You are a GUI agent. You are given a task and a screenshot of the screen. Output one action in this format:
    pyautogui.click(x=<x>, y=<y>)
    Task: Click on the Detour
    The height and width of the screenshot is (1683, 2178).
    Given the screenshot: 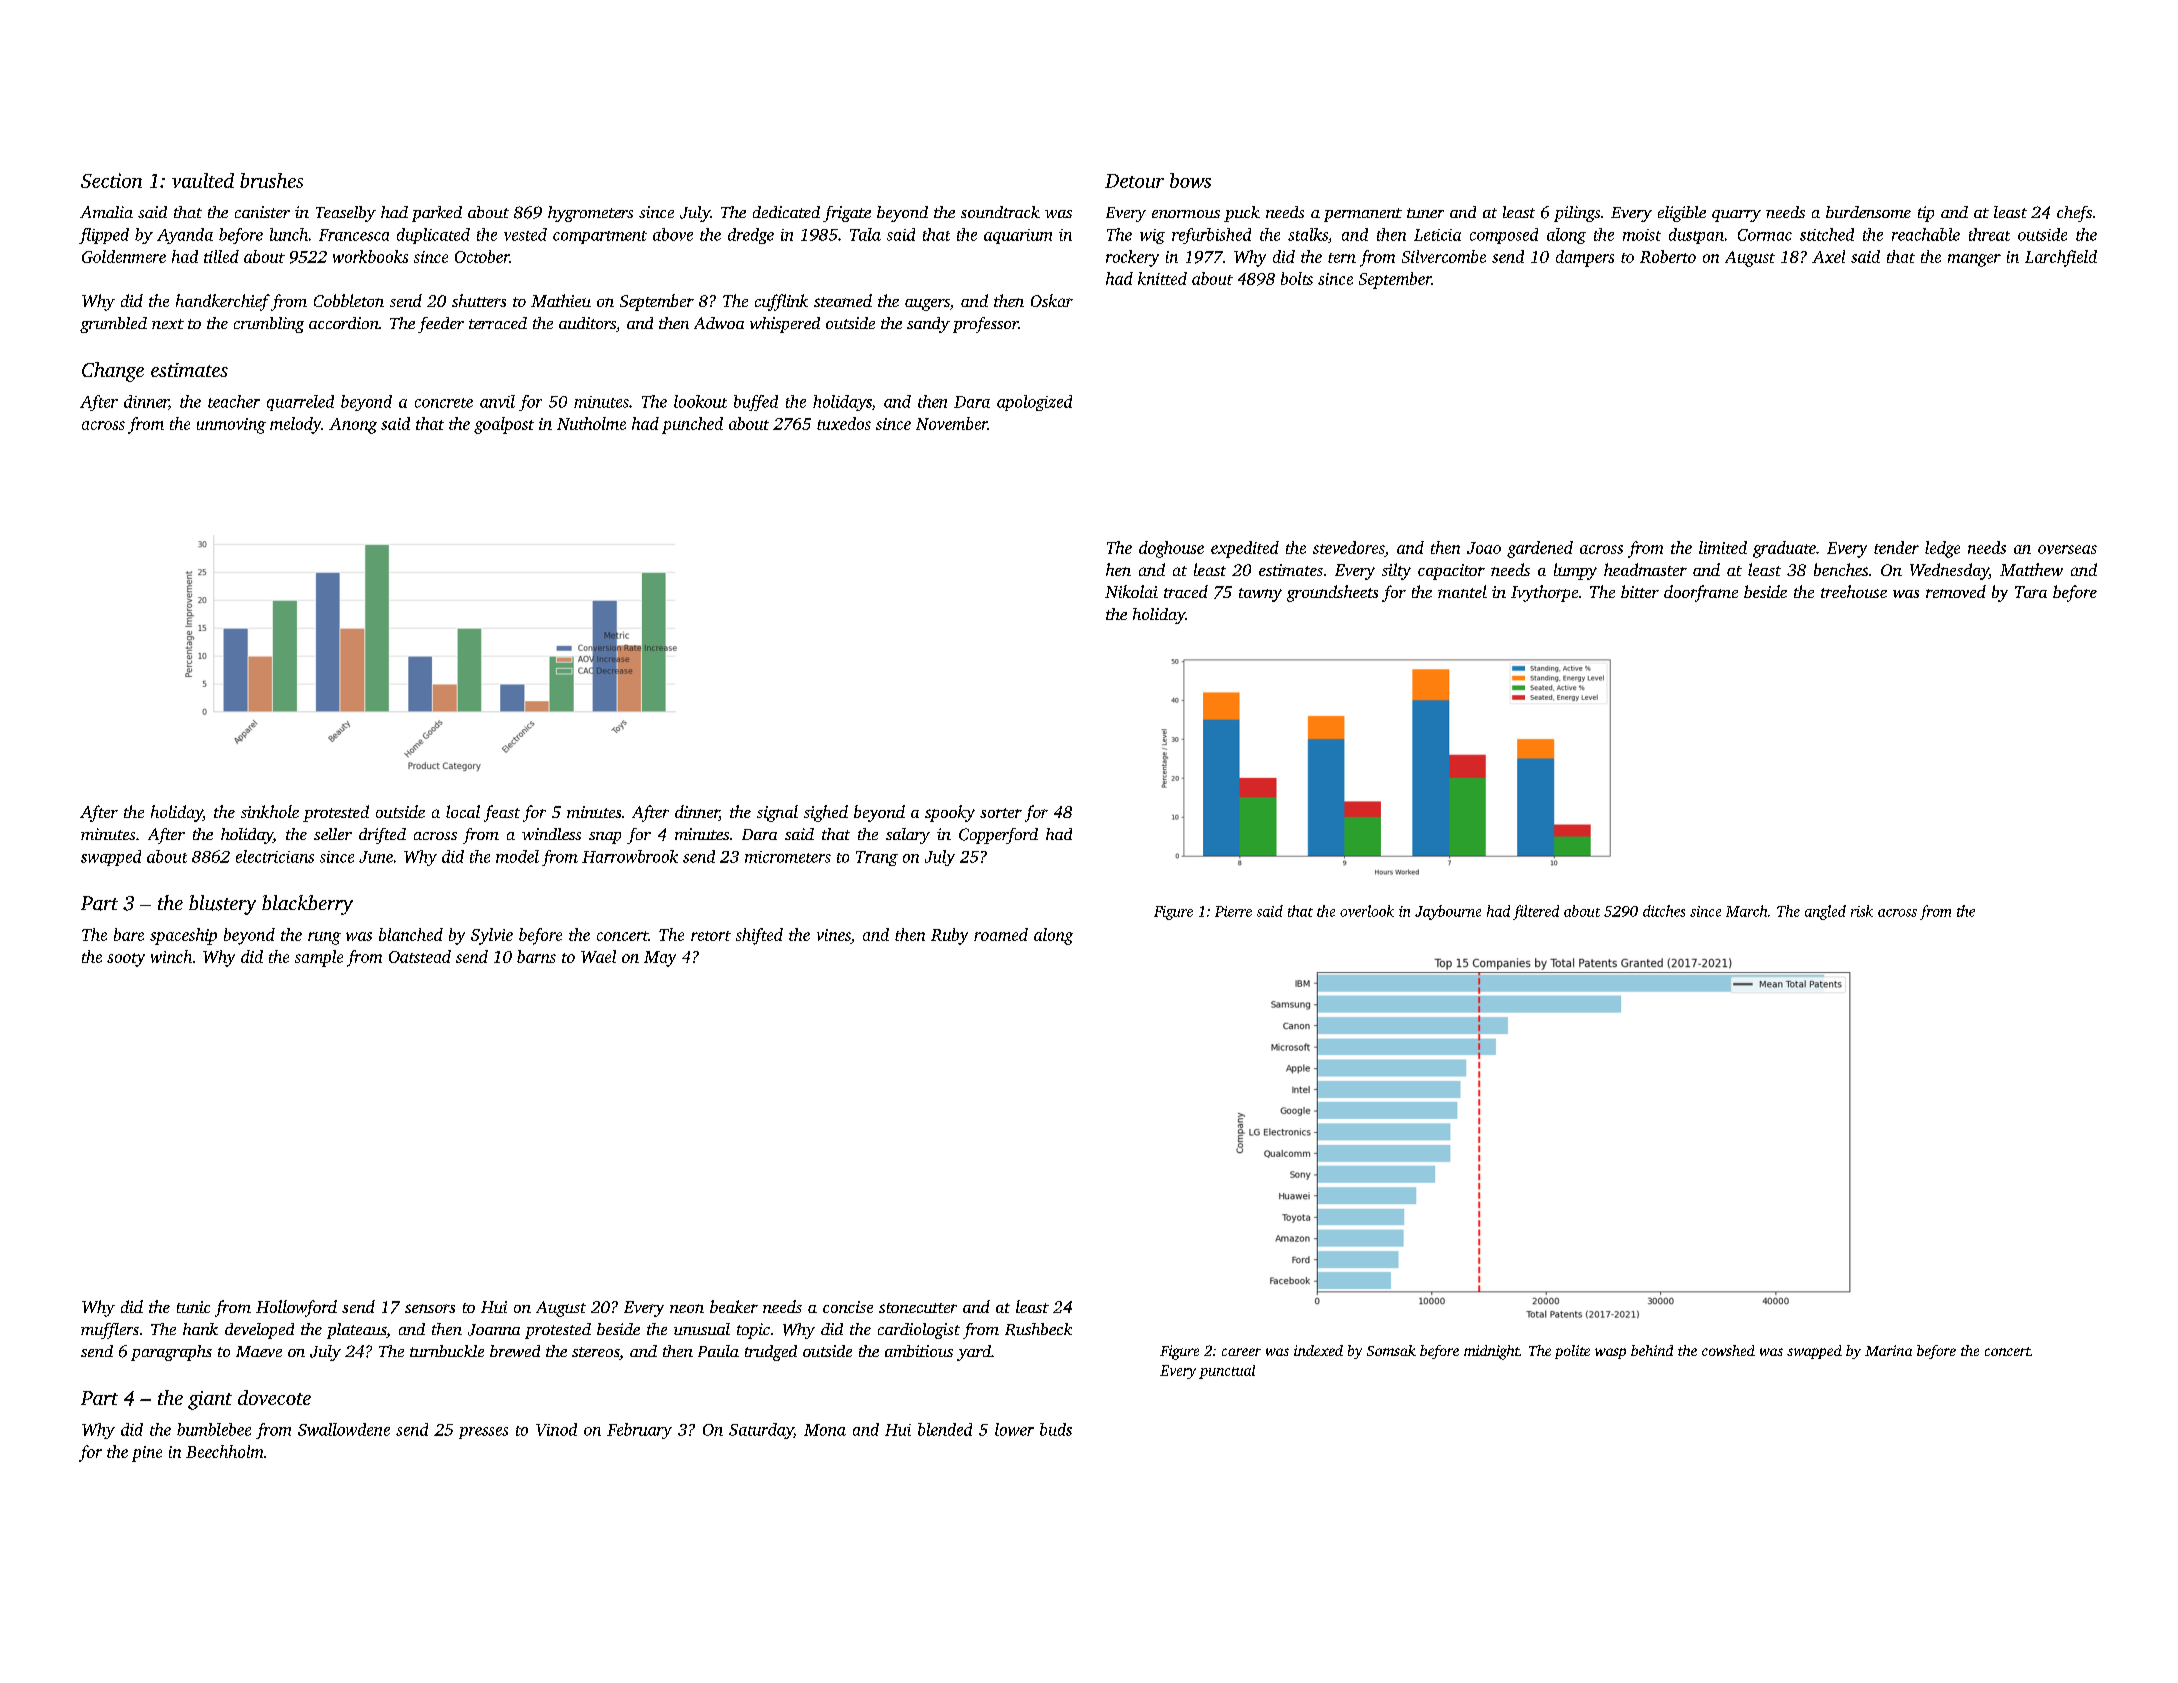 What is the action you would take?
    pyautogui.click(x=1134, y=181)
